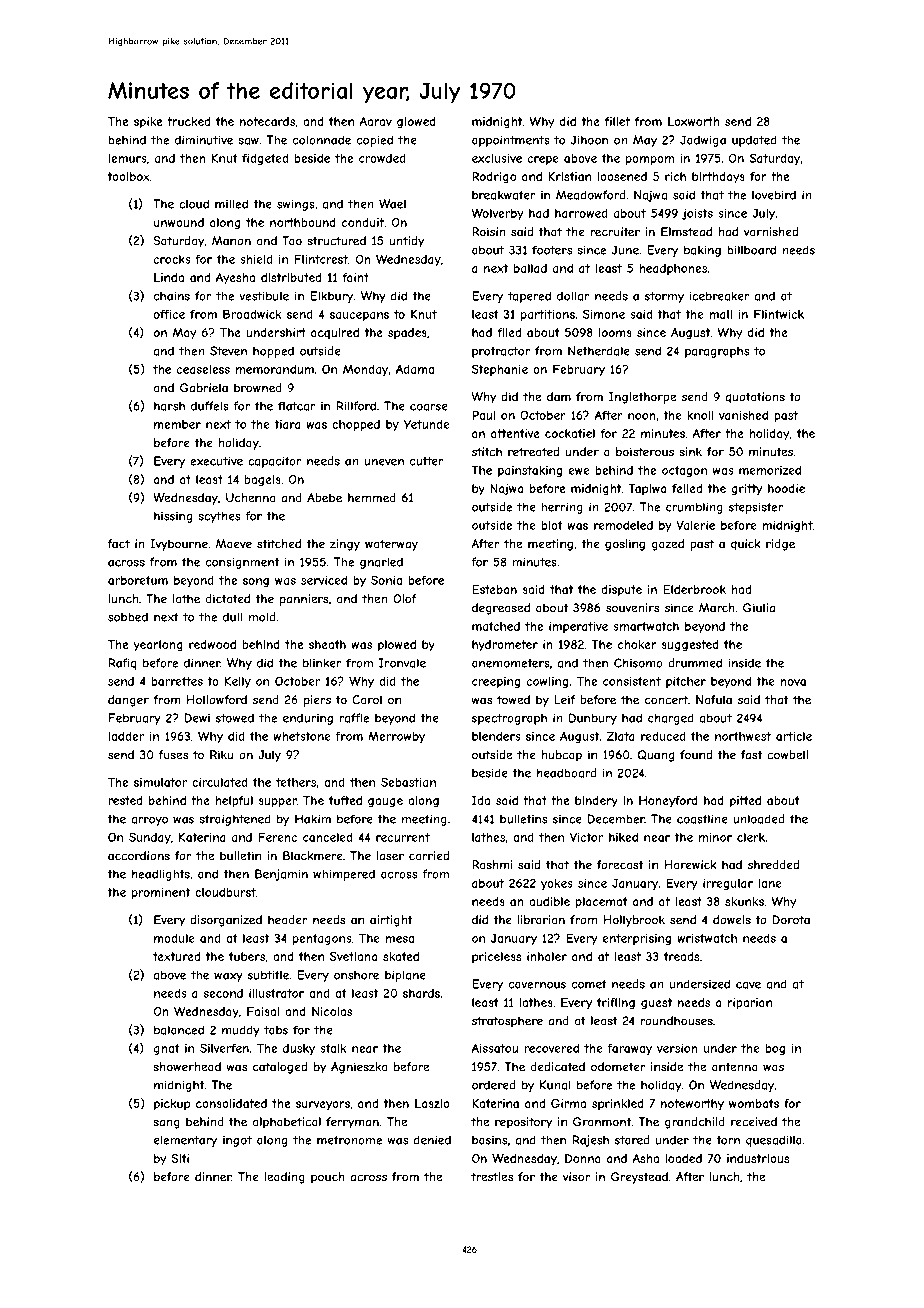 This image has width=924, height=1308. Describe the element at coordinates (228, 351) in the image. I see `Steven` at that location.
